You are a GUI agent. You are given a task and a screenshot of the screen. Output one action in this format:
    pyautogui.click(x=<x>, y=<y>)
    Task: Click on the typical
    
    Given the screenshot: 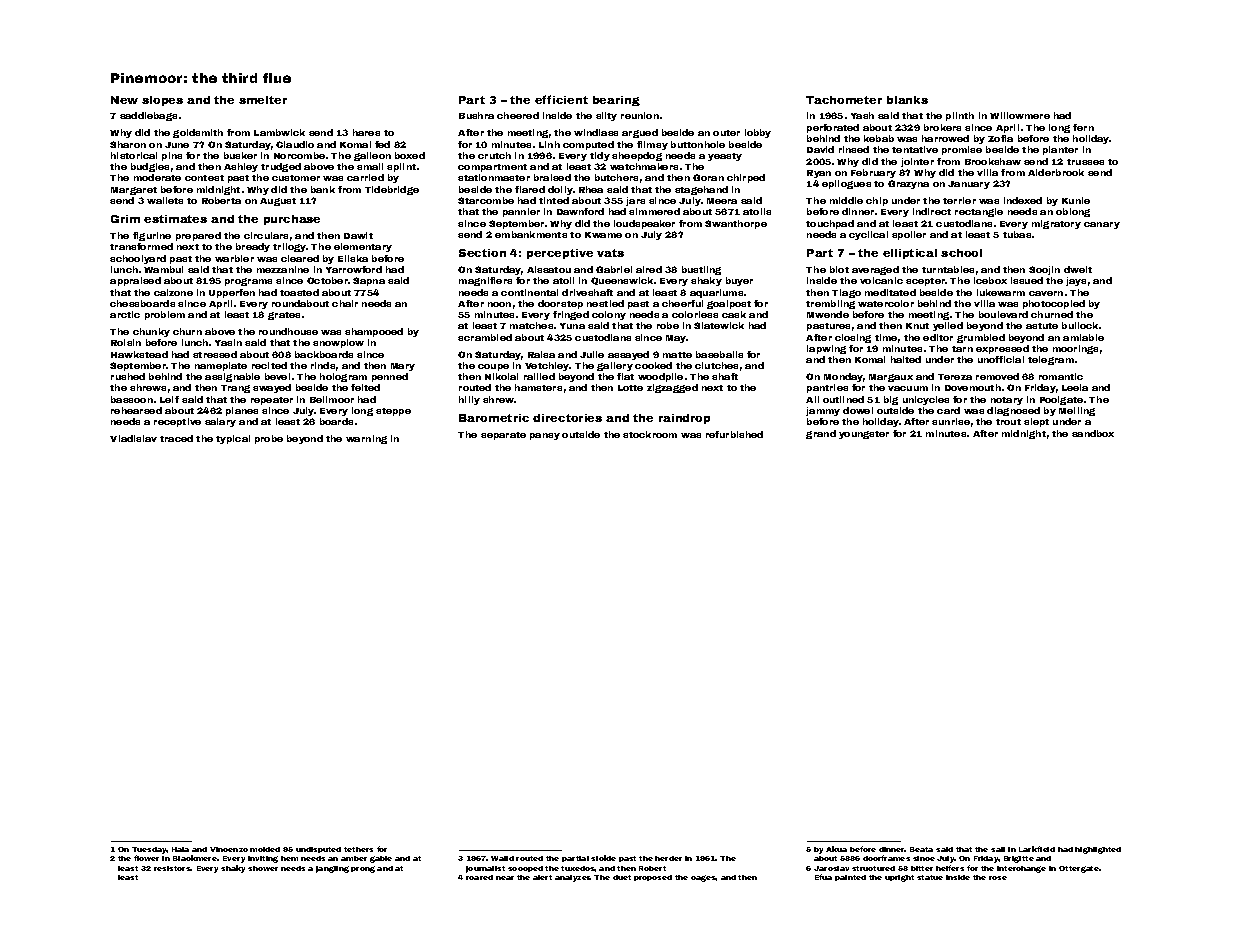 What is the action you would take?
    pyautogui.click(x=233, y=439)
